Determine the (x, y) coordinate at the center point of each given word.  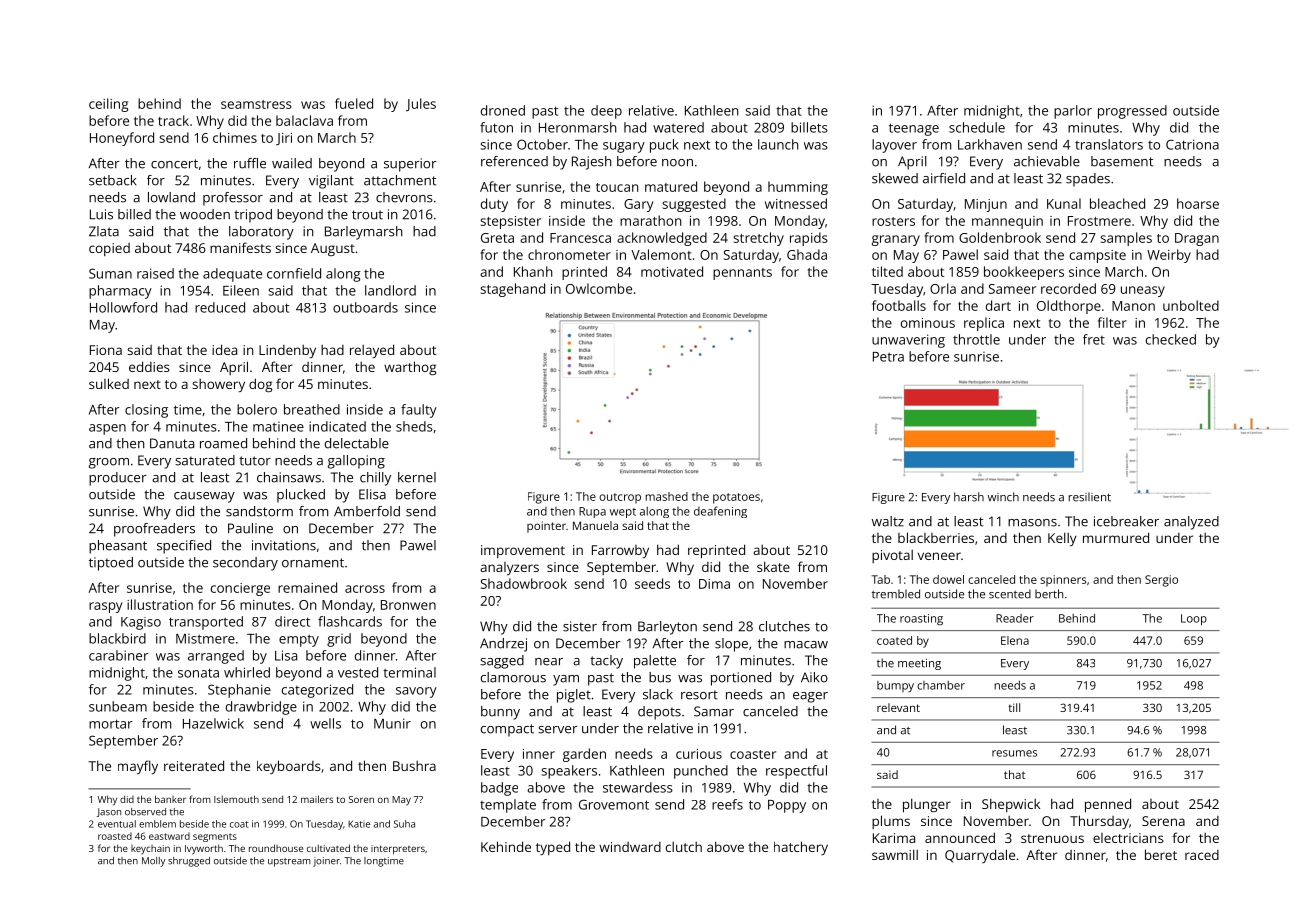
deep (606, 112)
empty (299, 640)
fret (1094, 339)
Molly (153, 862)
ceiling (108, 105)
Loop (1194, 619)
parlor (1073, 112)
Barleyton (667, 628)
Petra (888, 357)
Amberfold (367, 511)
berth (1049, 594)
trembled (896, 594)
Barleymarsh (363, 233)
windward (630, 847)
